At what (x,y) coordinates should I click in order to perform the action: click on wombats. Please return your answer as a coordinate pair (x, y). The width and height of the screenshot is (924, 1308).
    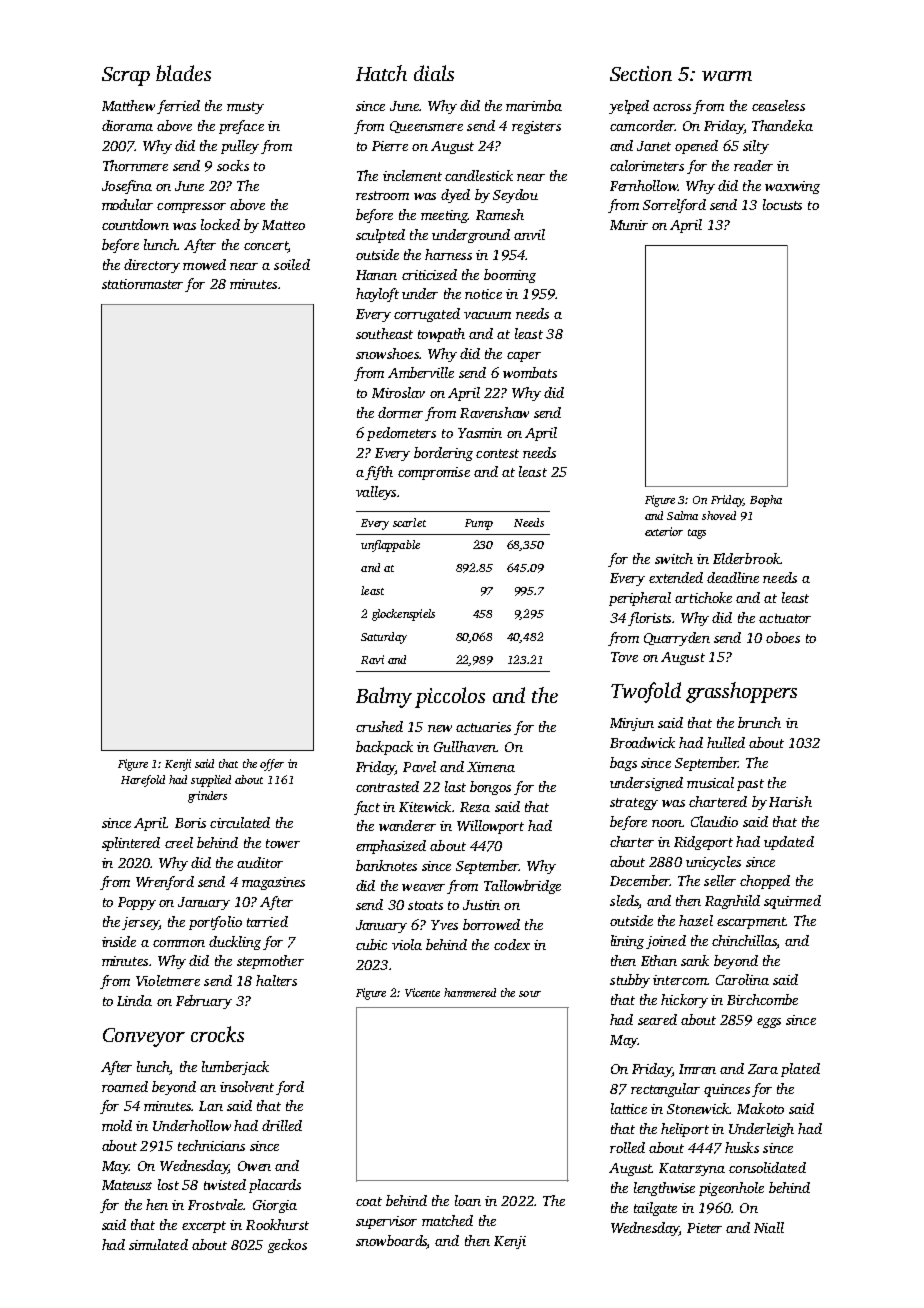
    Looking at the image, I should click on (530, 372).
